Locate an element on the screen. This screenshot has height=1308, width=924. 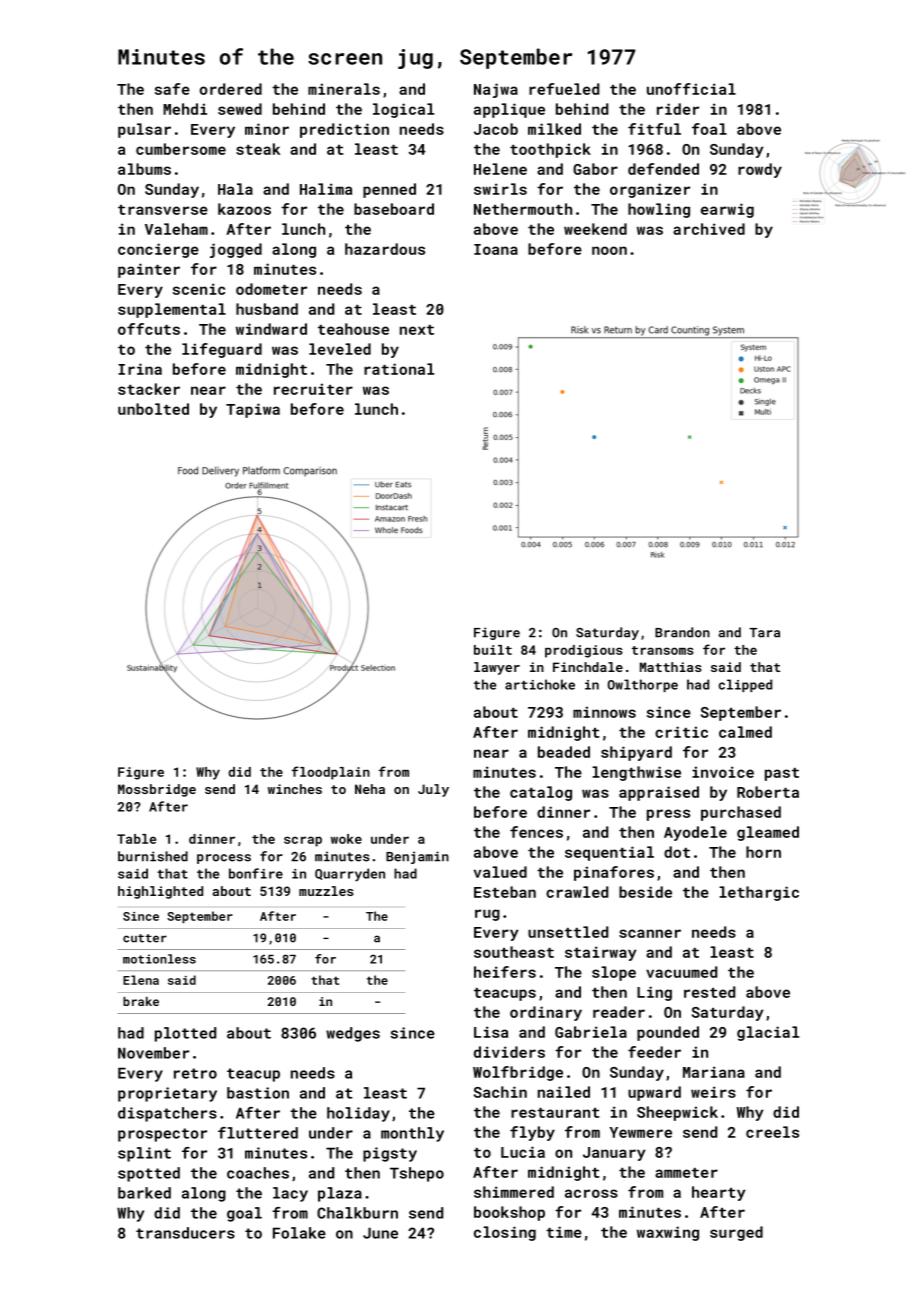
ammeter is located at coordinates (686, 1173).
